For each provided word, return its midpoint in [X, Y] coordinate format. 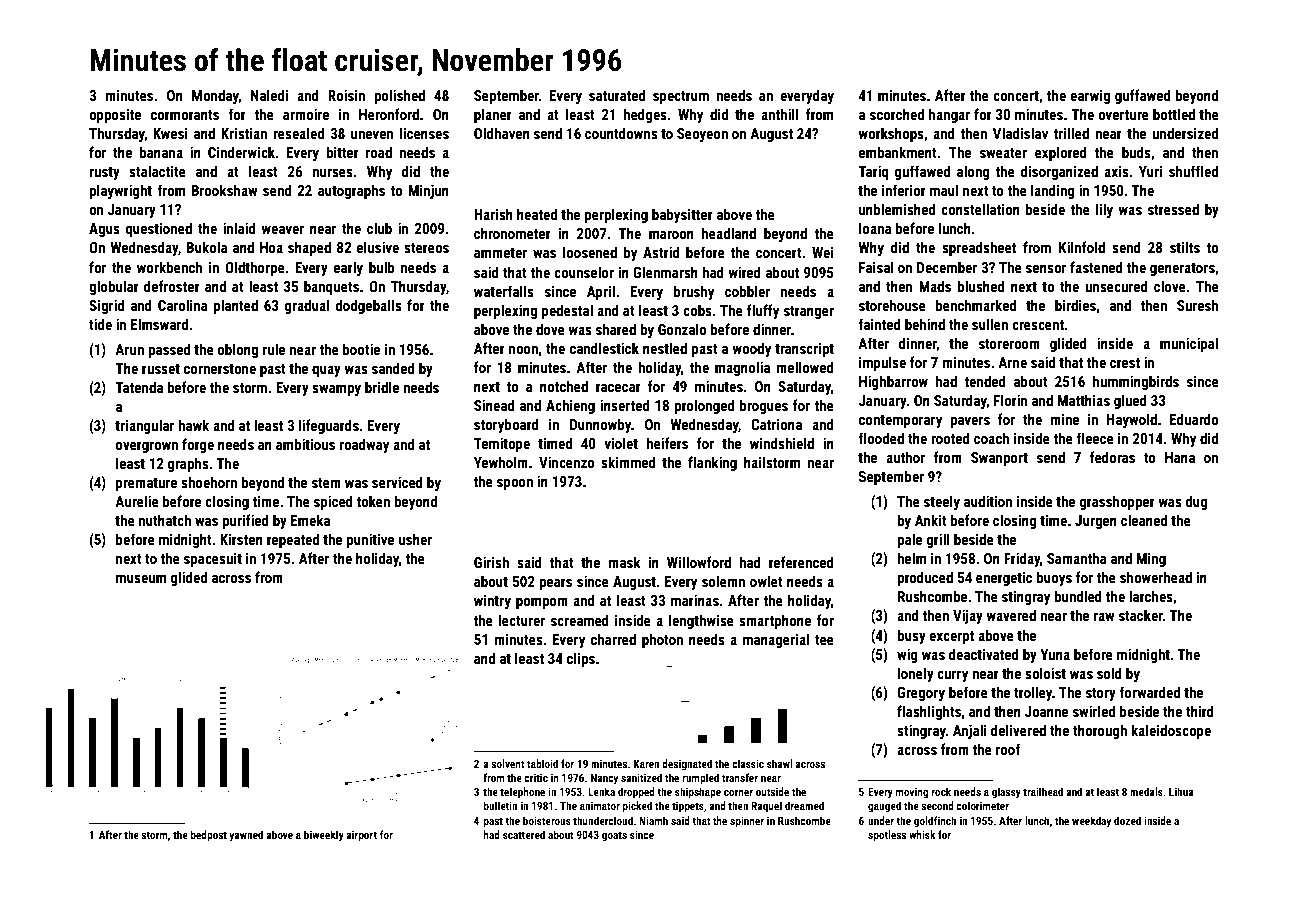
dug [1197, 502]
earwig [1090, 97]
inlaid [239, 228]
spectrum [681, 97]
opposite [115, 116]
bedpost [209, 836]
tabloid [542, 763]
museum [141, 579]
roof [1008, 749]
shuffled [1193, 171]
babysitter [682, 215]
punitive [370, 541]
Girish [491, 562]
